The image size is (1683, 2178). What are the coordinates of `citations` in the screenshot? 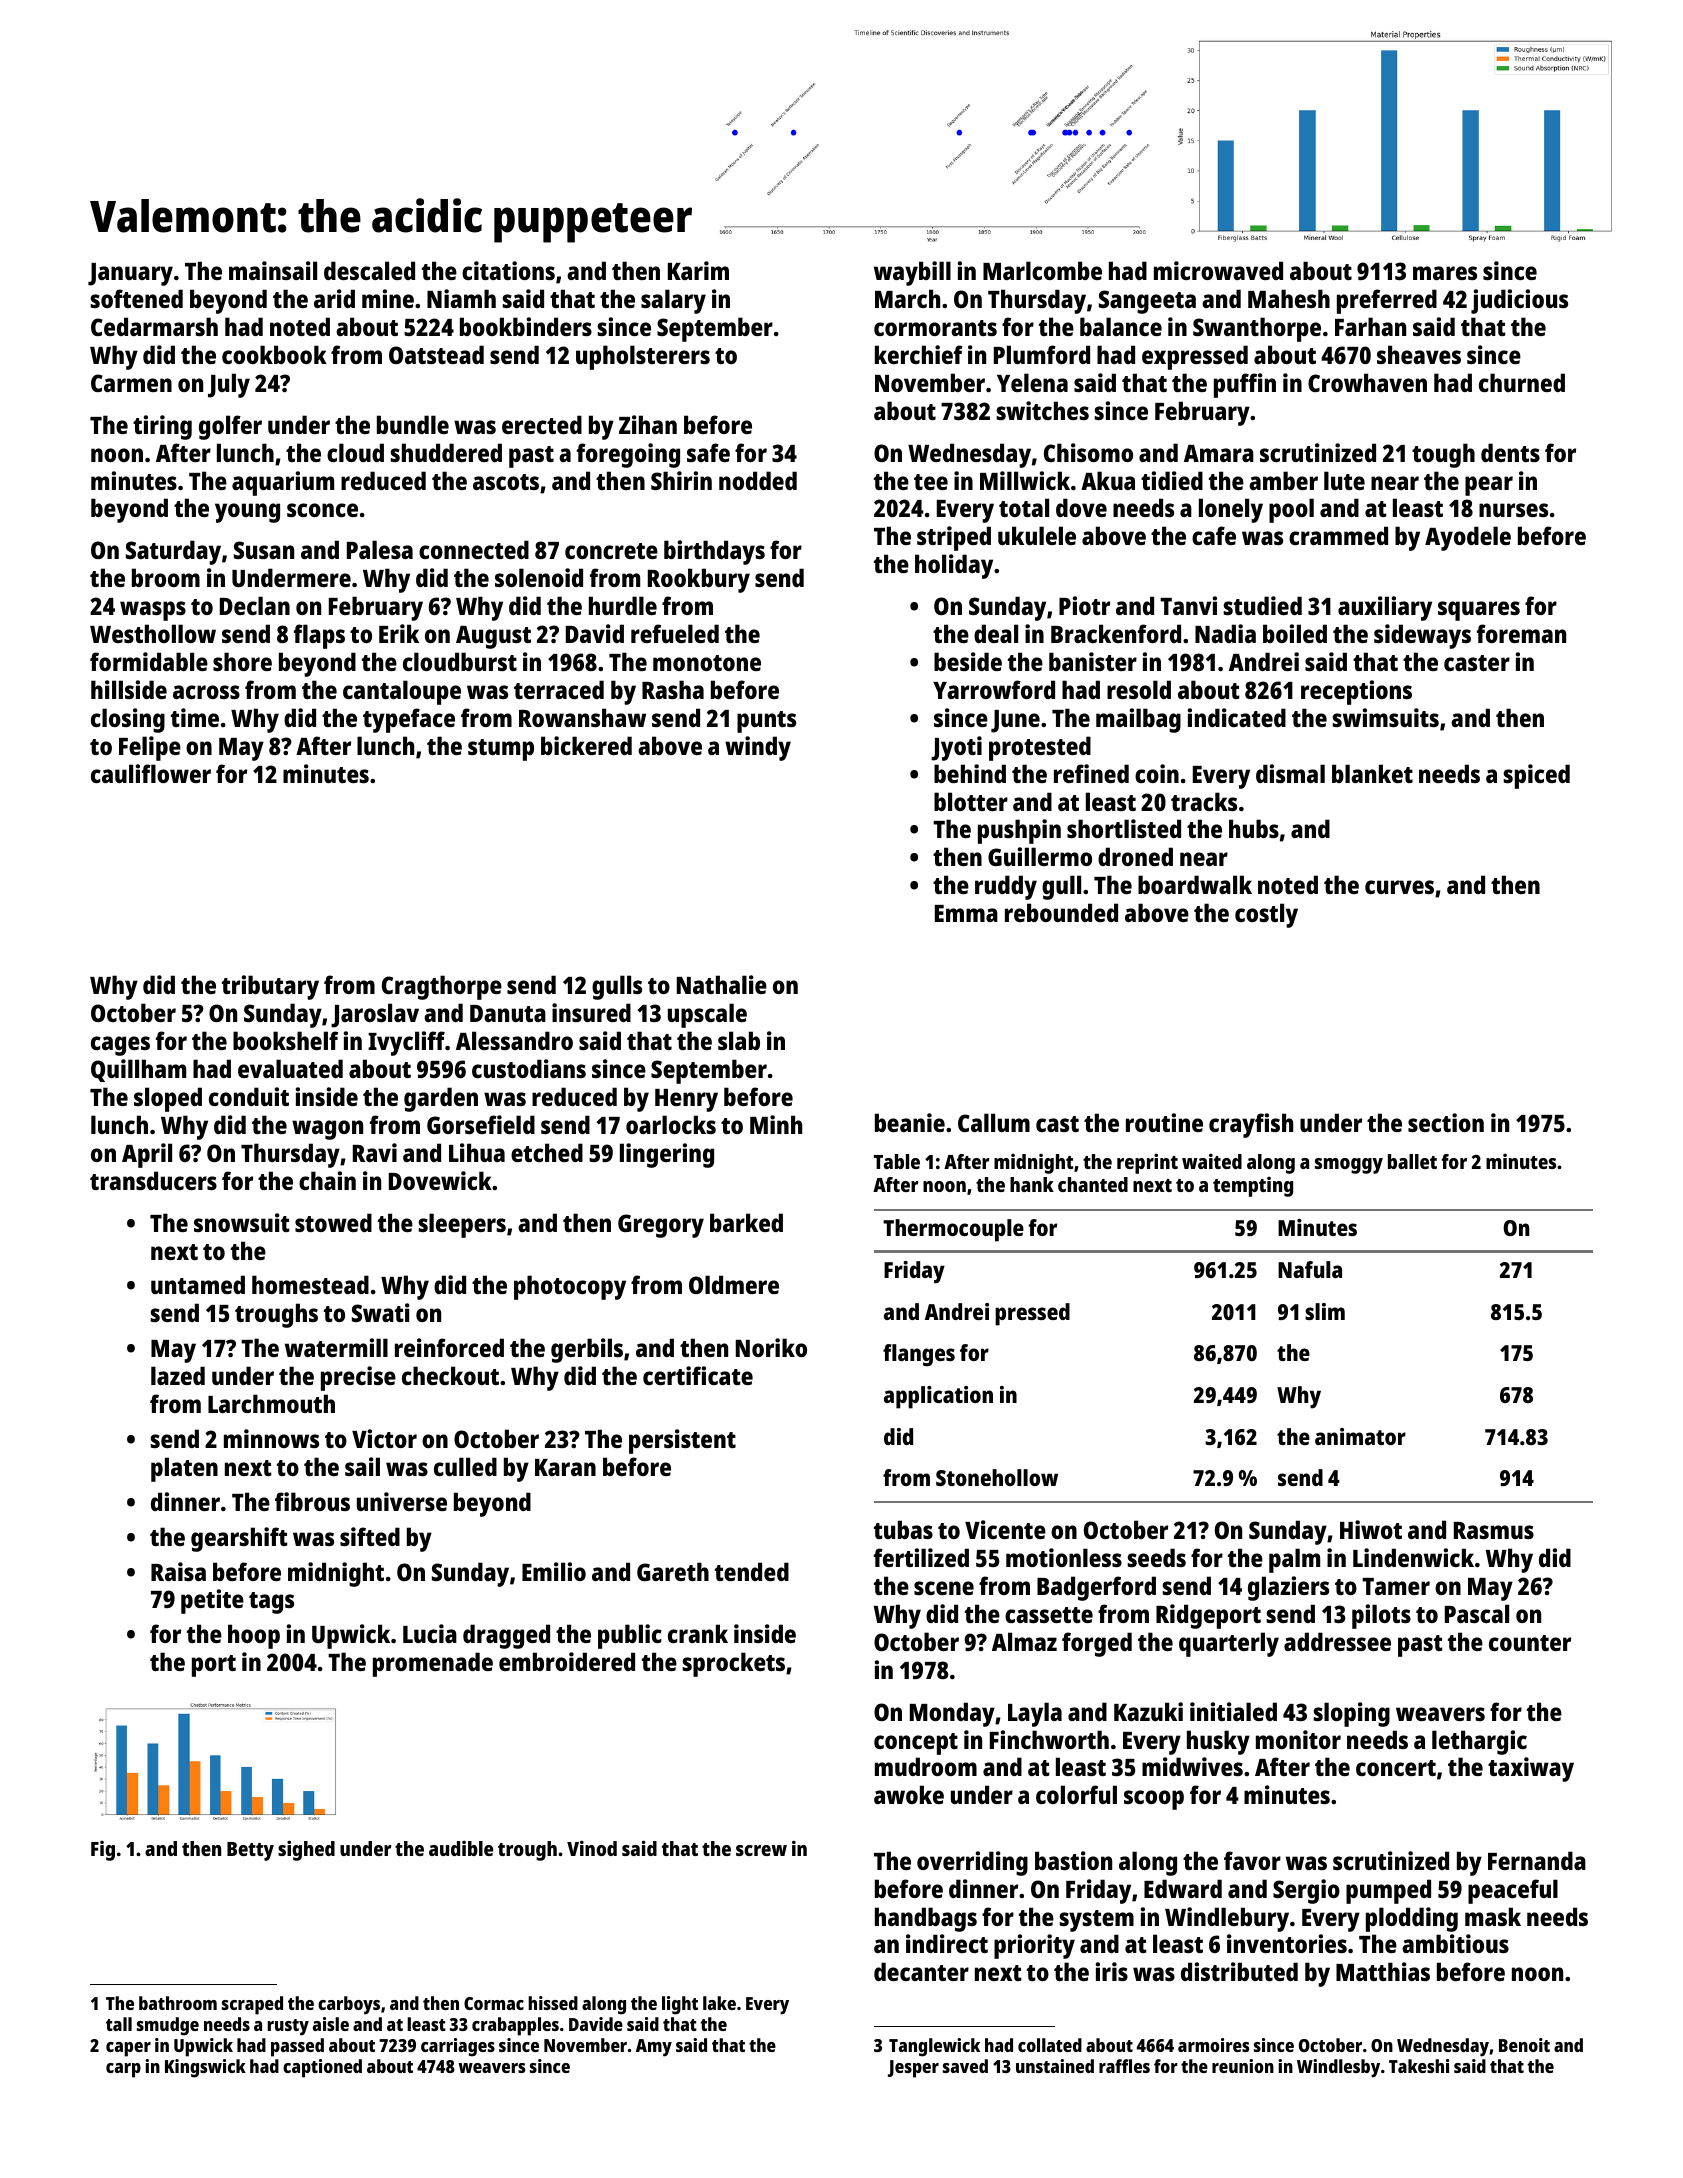 It's located at (508, 270).
